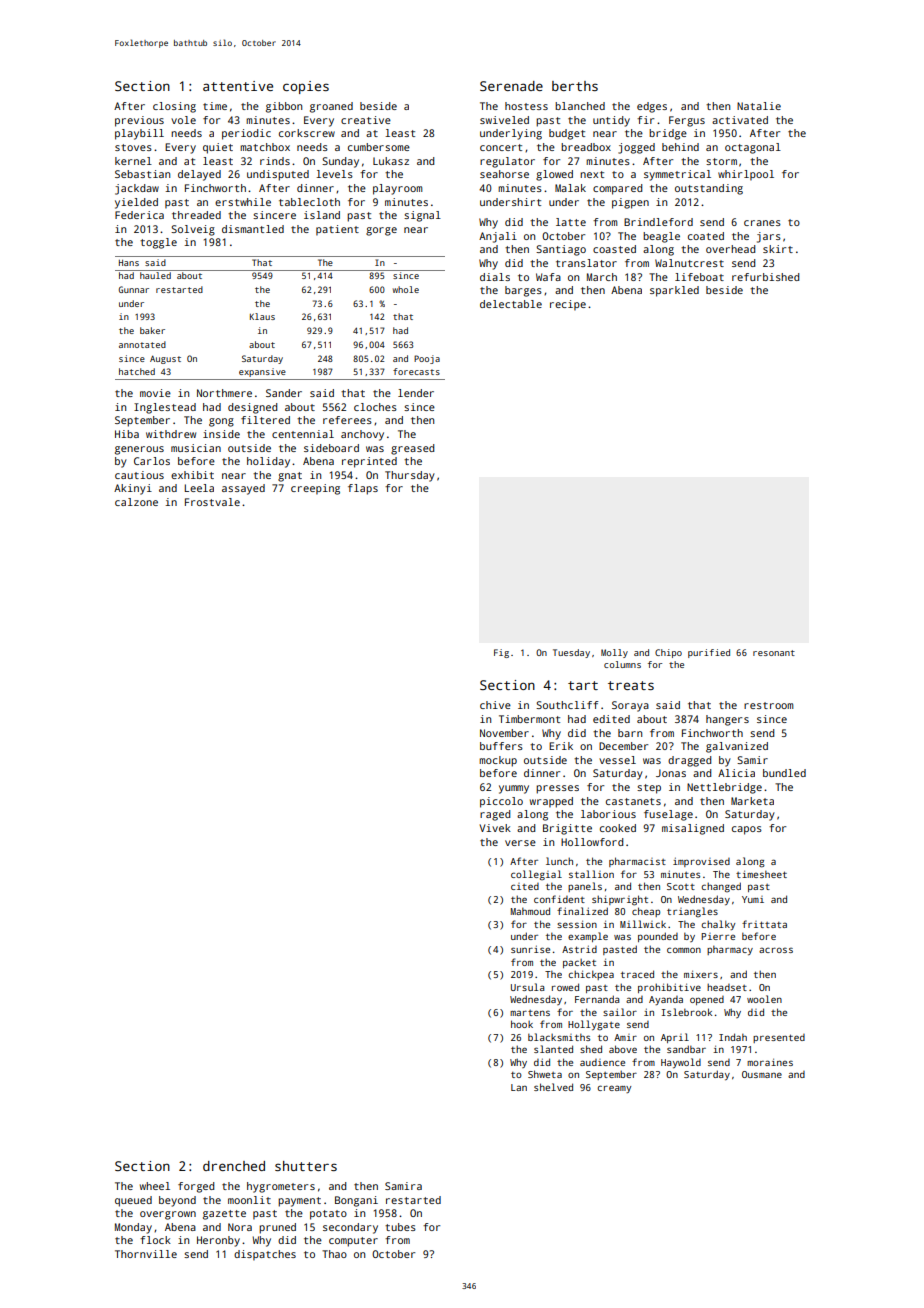 The height and width of the image is (1308, 924). I want to click on drenched, so click(234, 1166).
